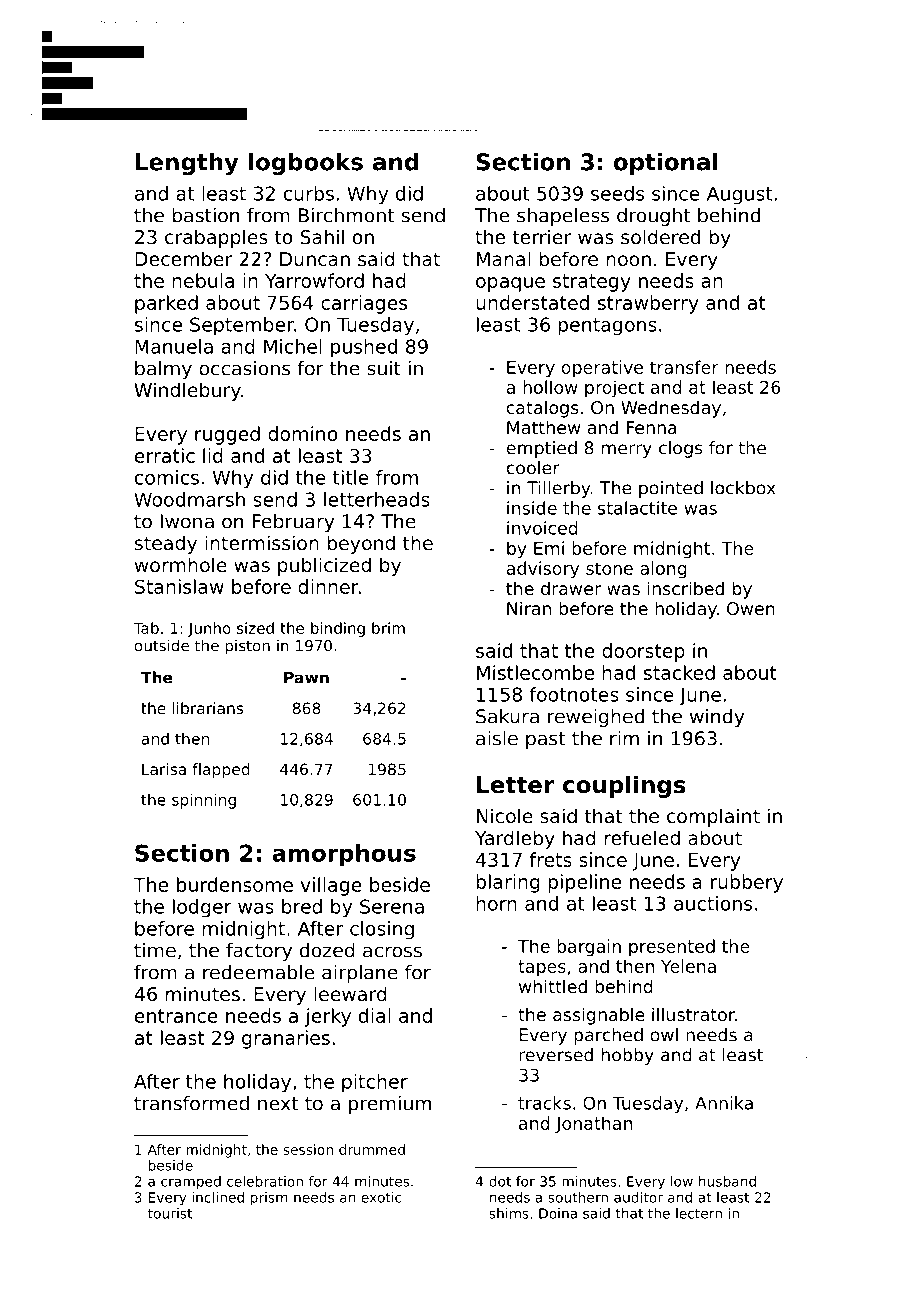 The height and width of the page is (1314, 924). Describe the element at coordinates (743, 488) in the page. I see `lockbox` at that location.
